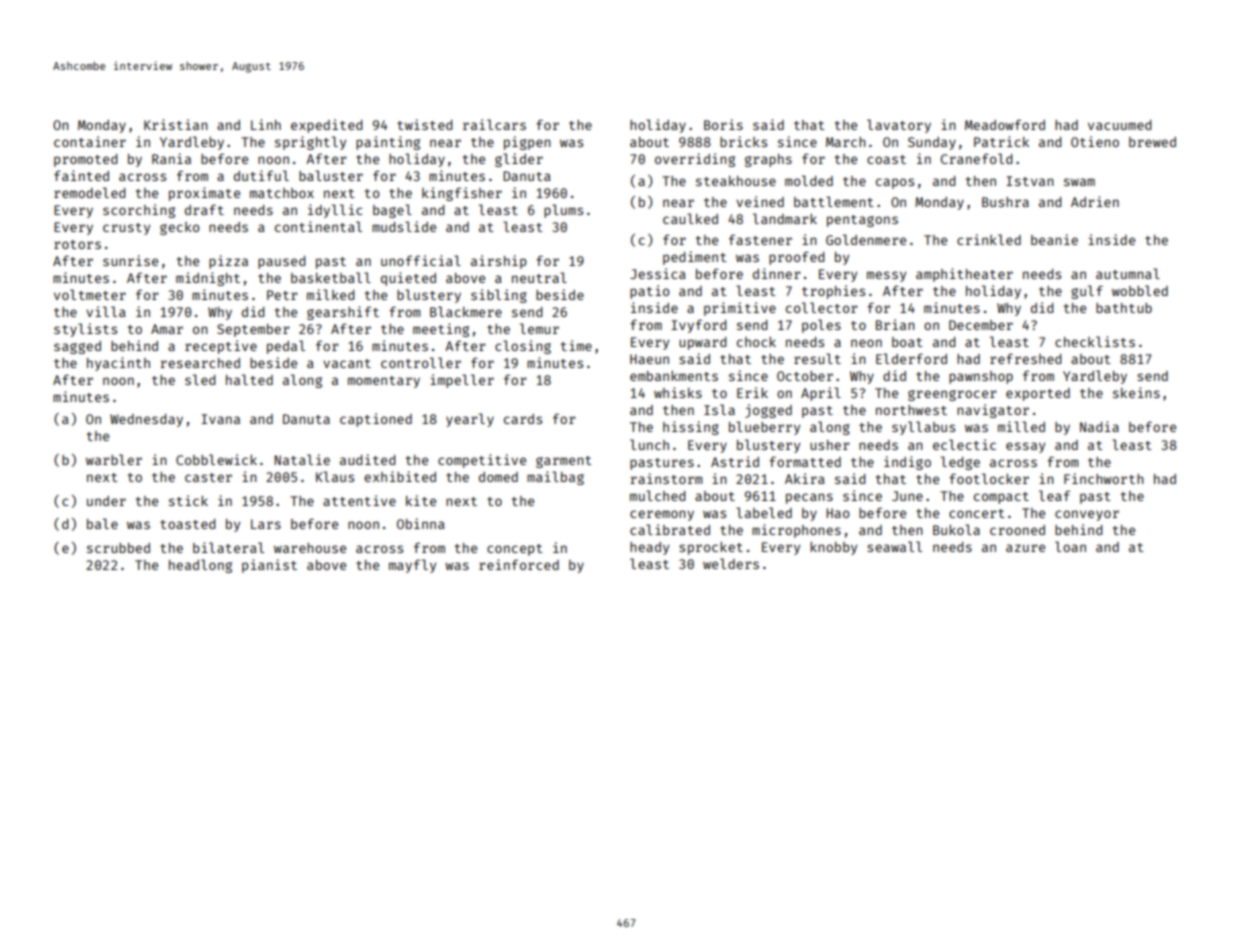 The width and height of the screenshot is (1233, 952). Describe the element at coordinates (228, 262) in the screenshot. I see `pizza` at that location.
